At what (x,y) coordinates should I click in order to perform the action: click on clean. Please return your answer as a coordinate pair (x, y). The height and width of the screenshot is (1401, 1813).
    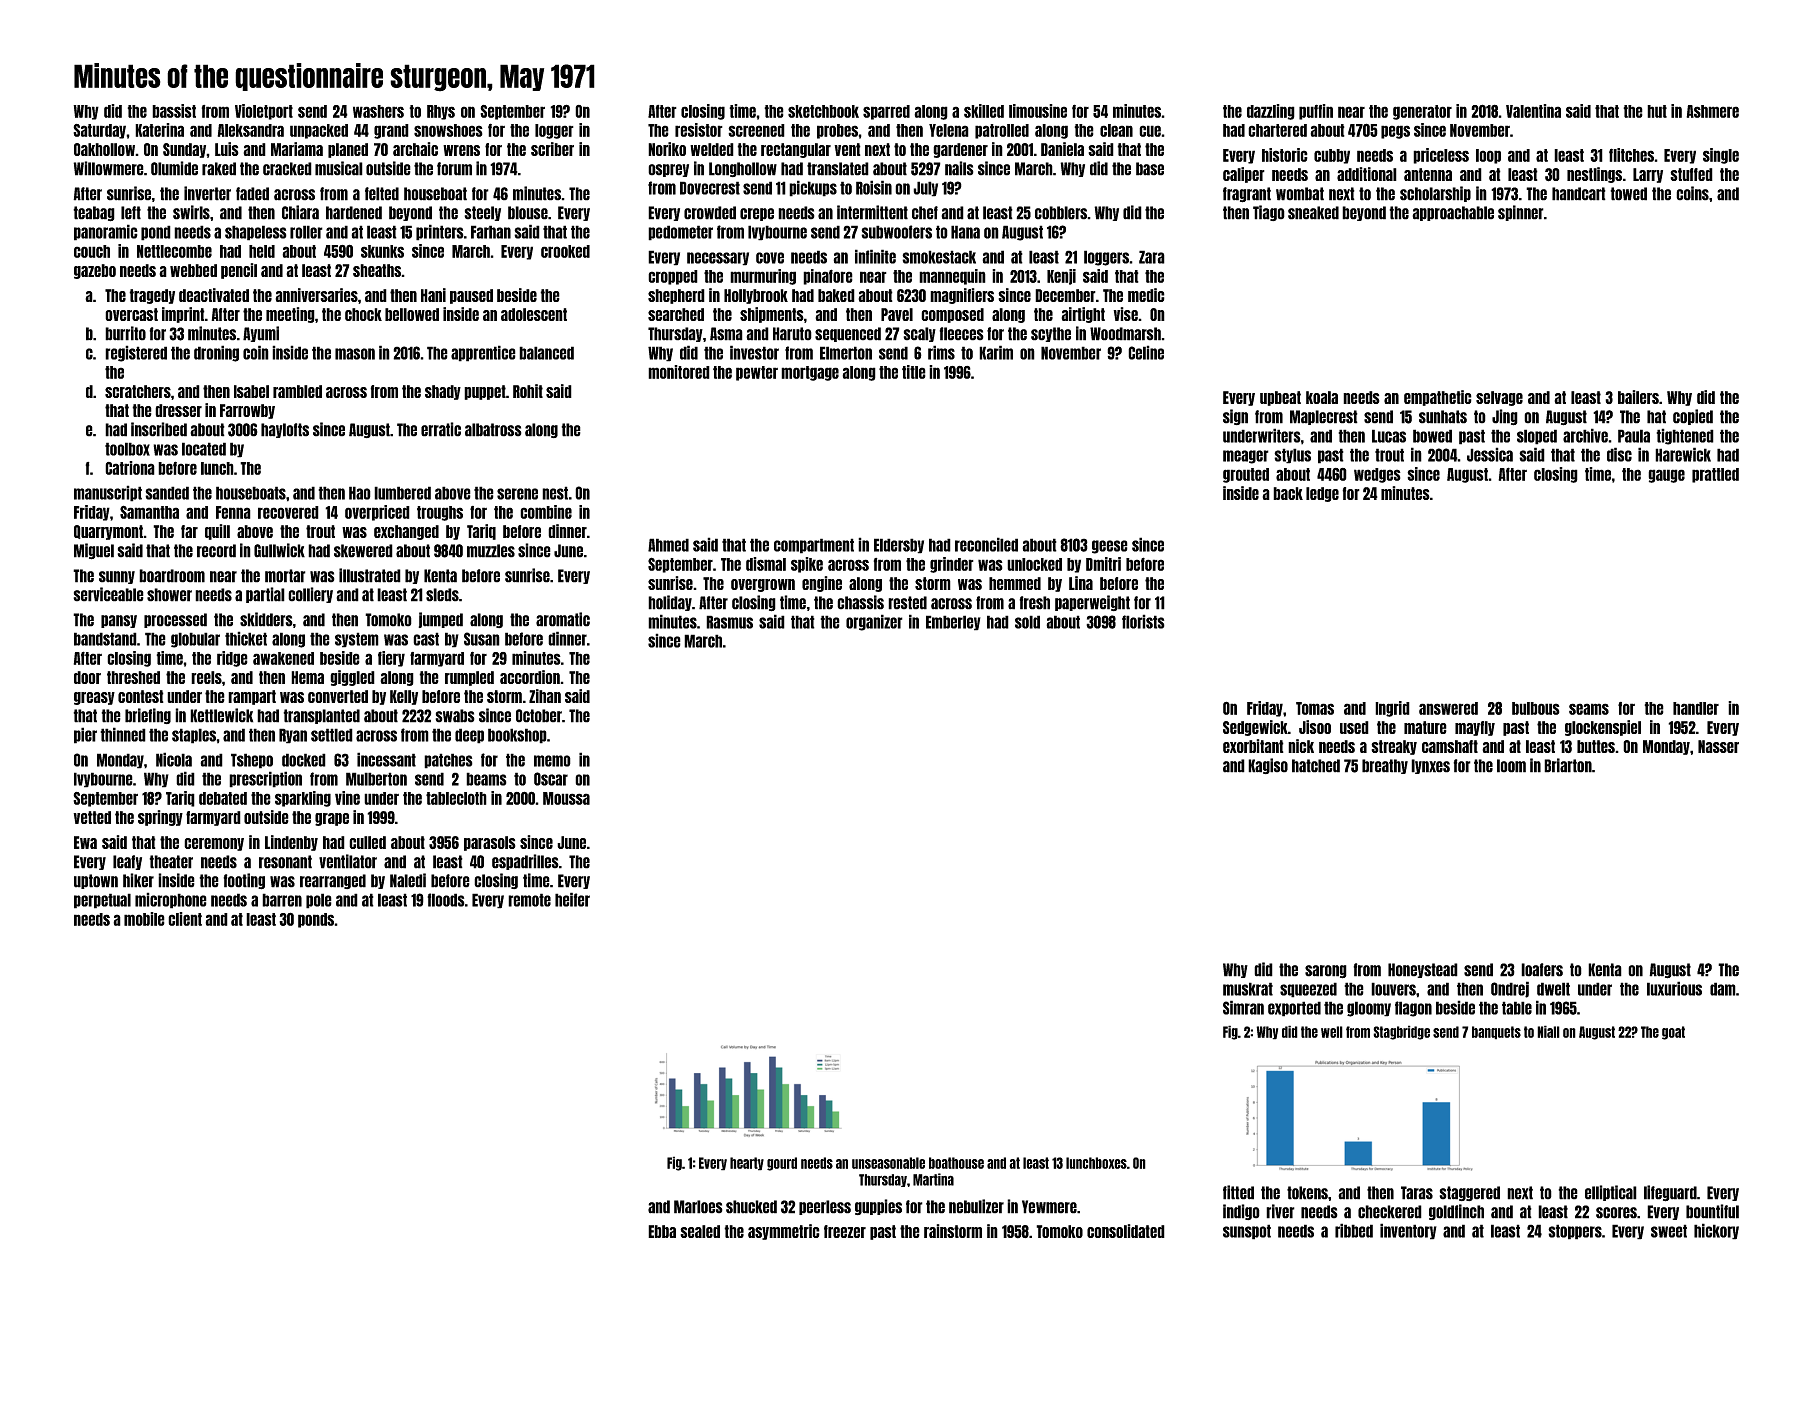
    Looking at the image, I should click on (1116, 130).
